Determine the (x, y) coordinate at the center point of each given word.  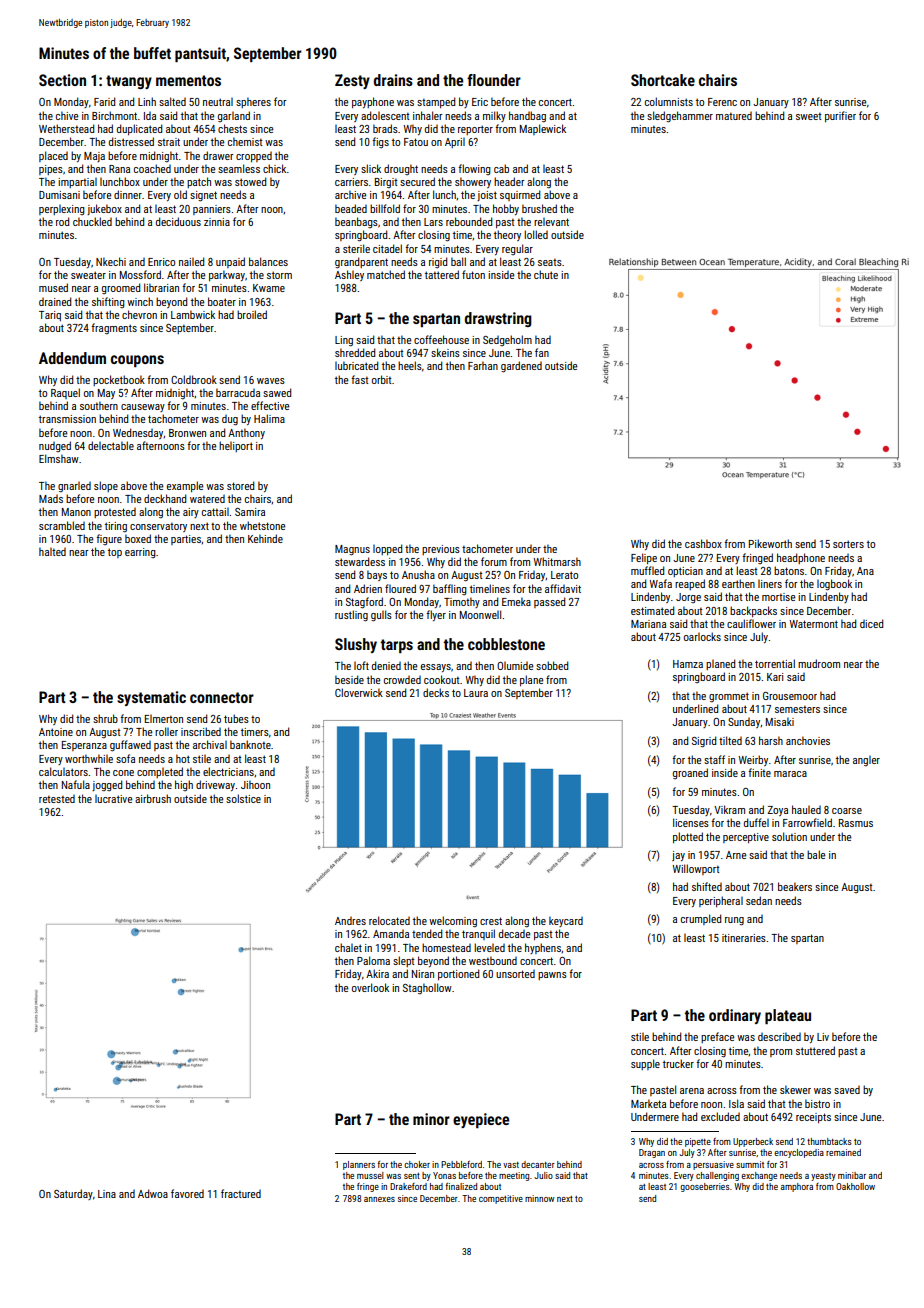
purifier (840, 116)
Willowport (696, 869)
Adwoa (153, 1193)
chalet (348, 947)
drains (393, 80)
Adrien (368, 588)
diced (871, 623)
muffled (647, 570)
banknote (250, 744)
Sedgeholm (507, 340)
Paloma (373, 960)
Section (62, 80)
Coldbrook (194, 379)
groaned (690, 773)
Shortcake (663, 80)
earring (140, 553)
